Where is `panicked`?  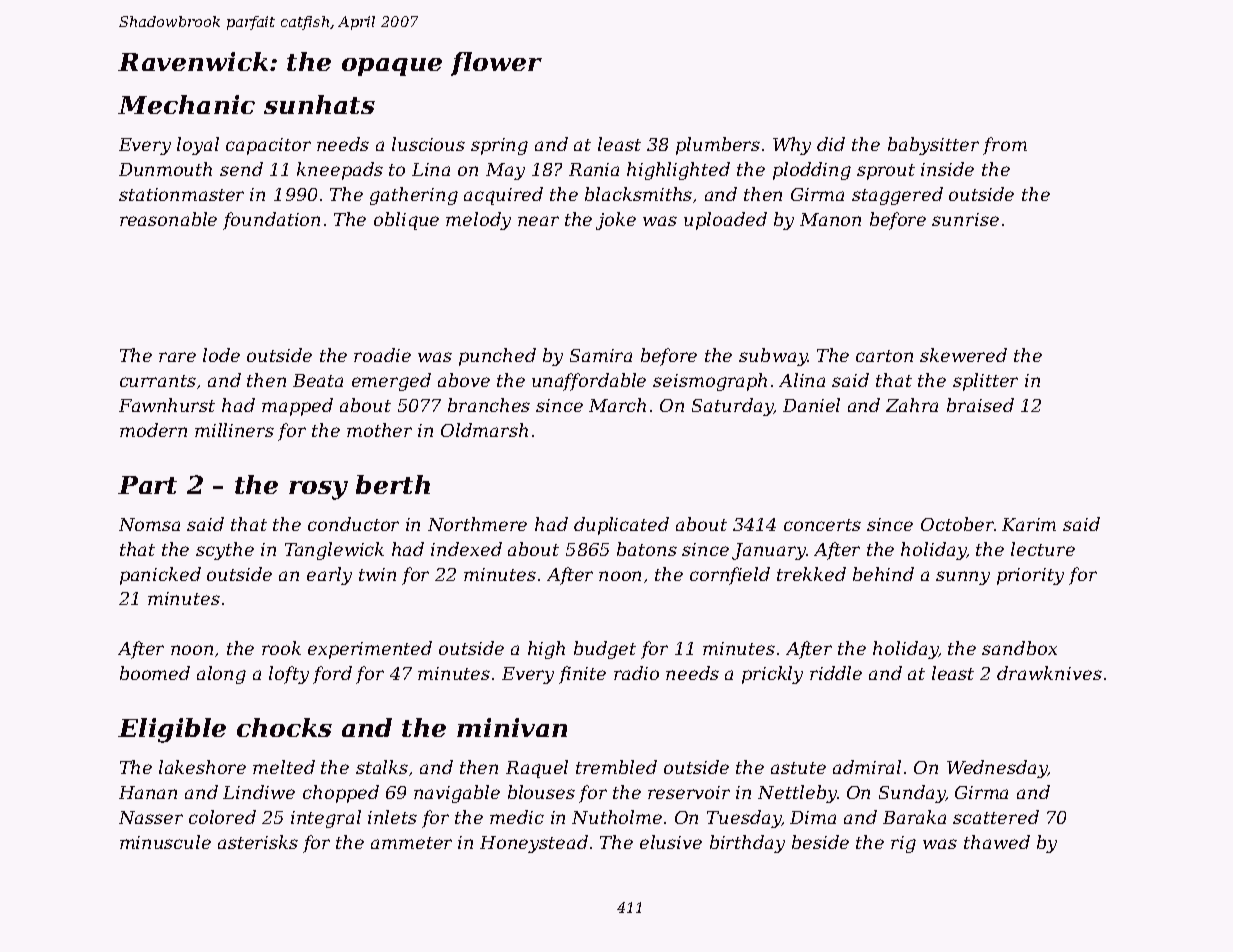 panicked is located at coordinates (160, 576).
